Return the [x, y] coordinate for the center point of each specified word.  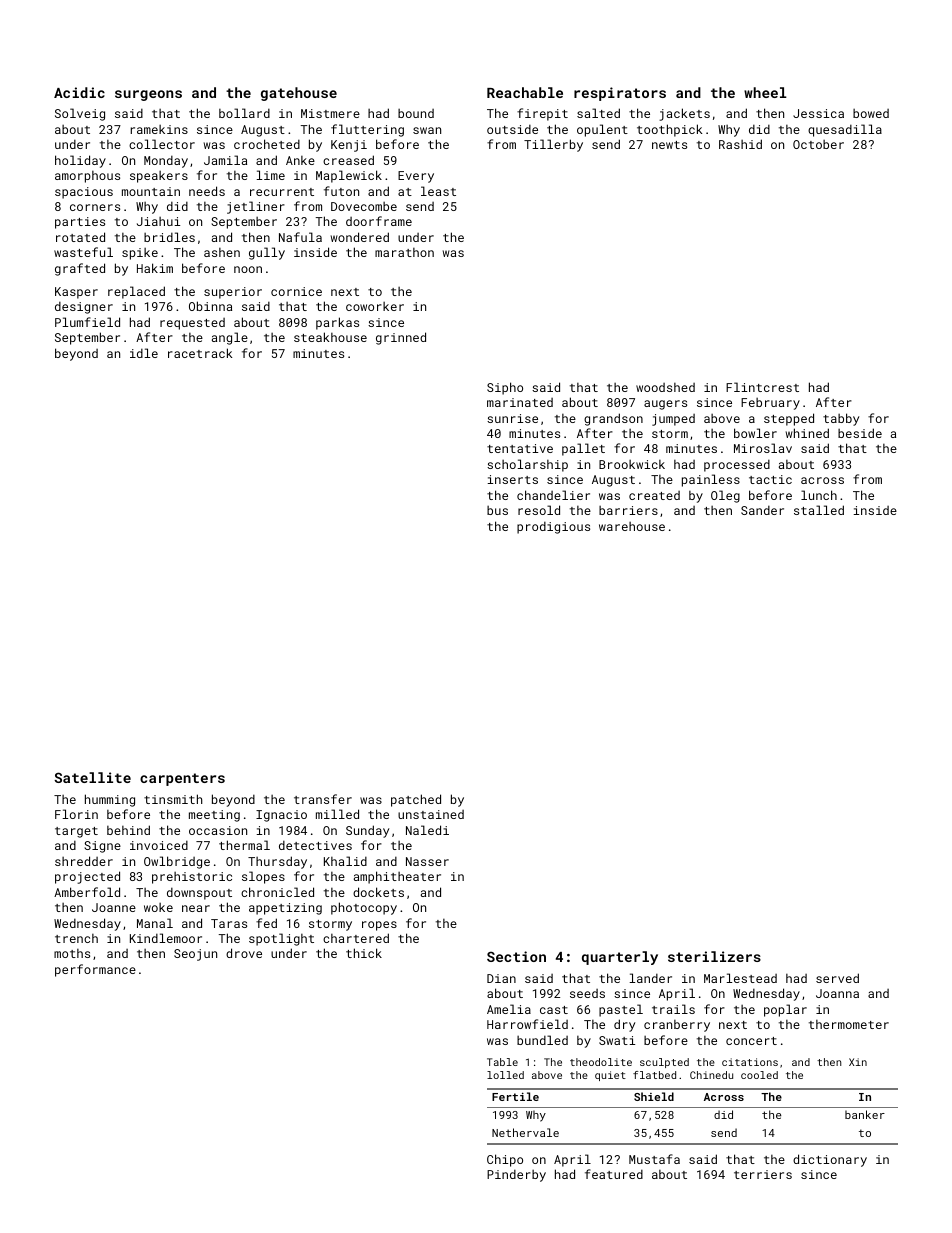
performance [95, 970]
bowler [755, 433]
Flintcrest [762, 387]
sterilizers [714, 956]
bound [416, 113]
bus [497, 510]
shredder [84, 861]
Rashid [740, 144]
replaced [136, 292]
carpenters [182, 779]
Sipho [505, 388]
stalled [819, 510]
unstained [431, 814]
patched [416, 800]
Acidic [79, 92]
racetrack [200, 353]
